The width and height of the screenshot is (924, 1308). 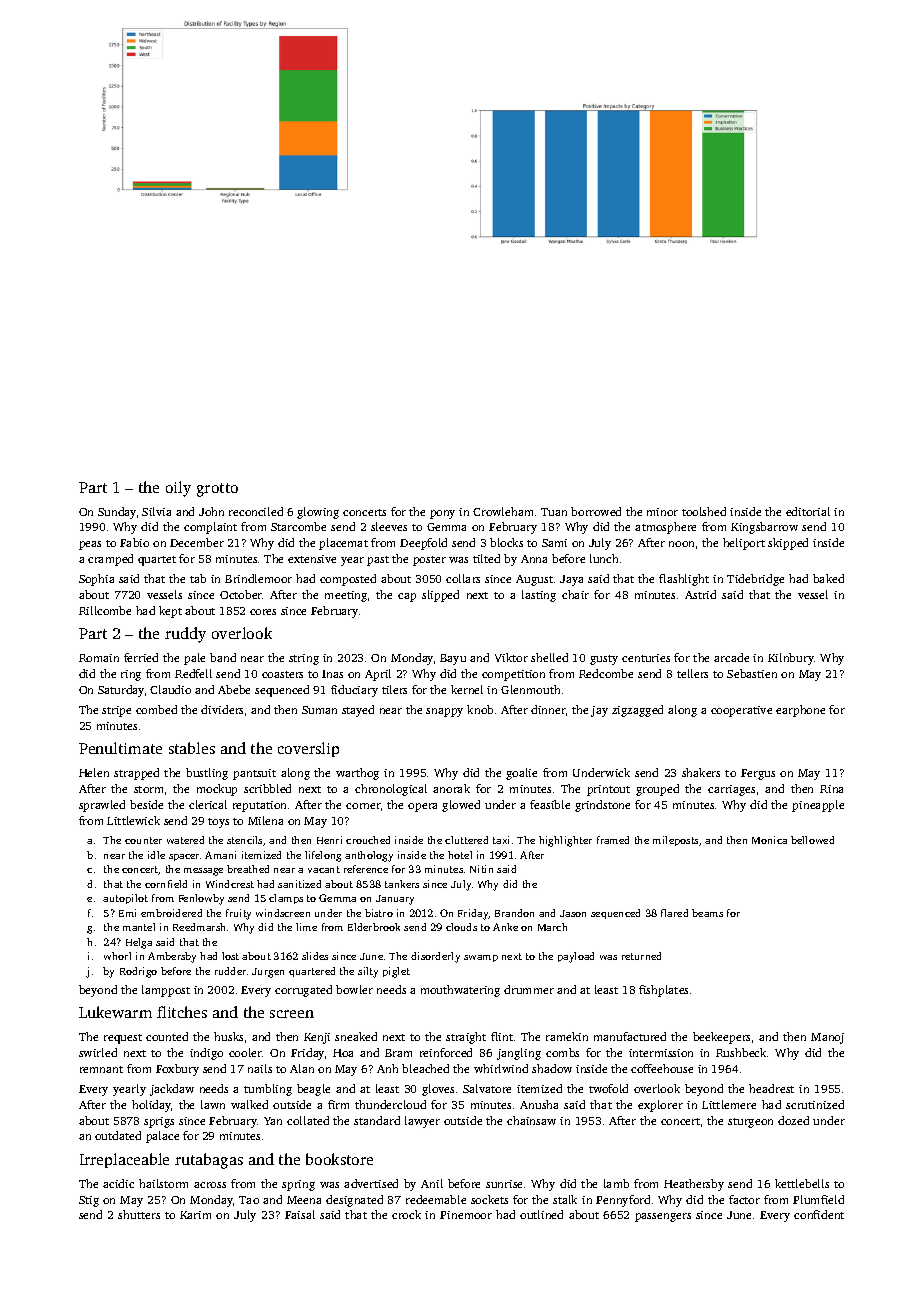 I want to click on Stig, so click(x=89, y=1201).
